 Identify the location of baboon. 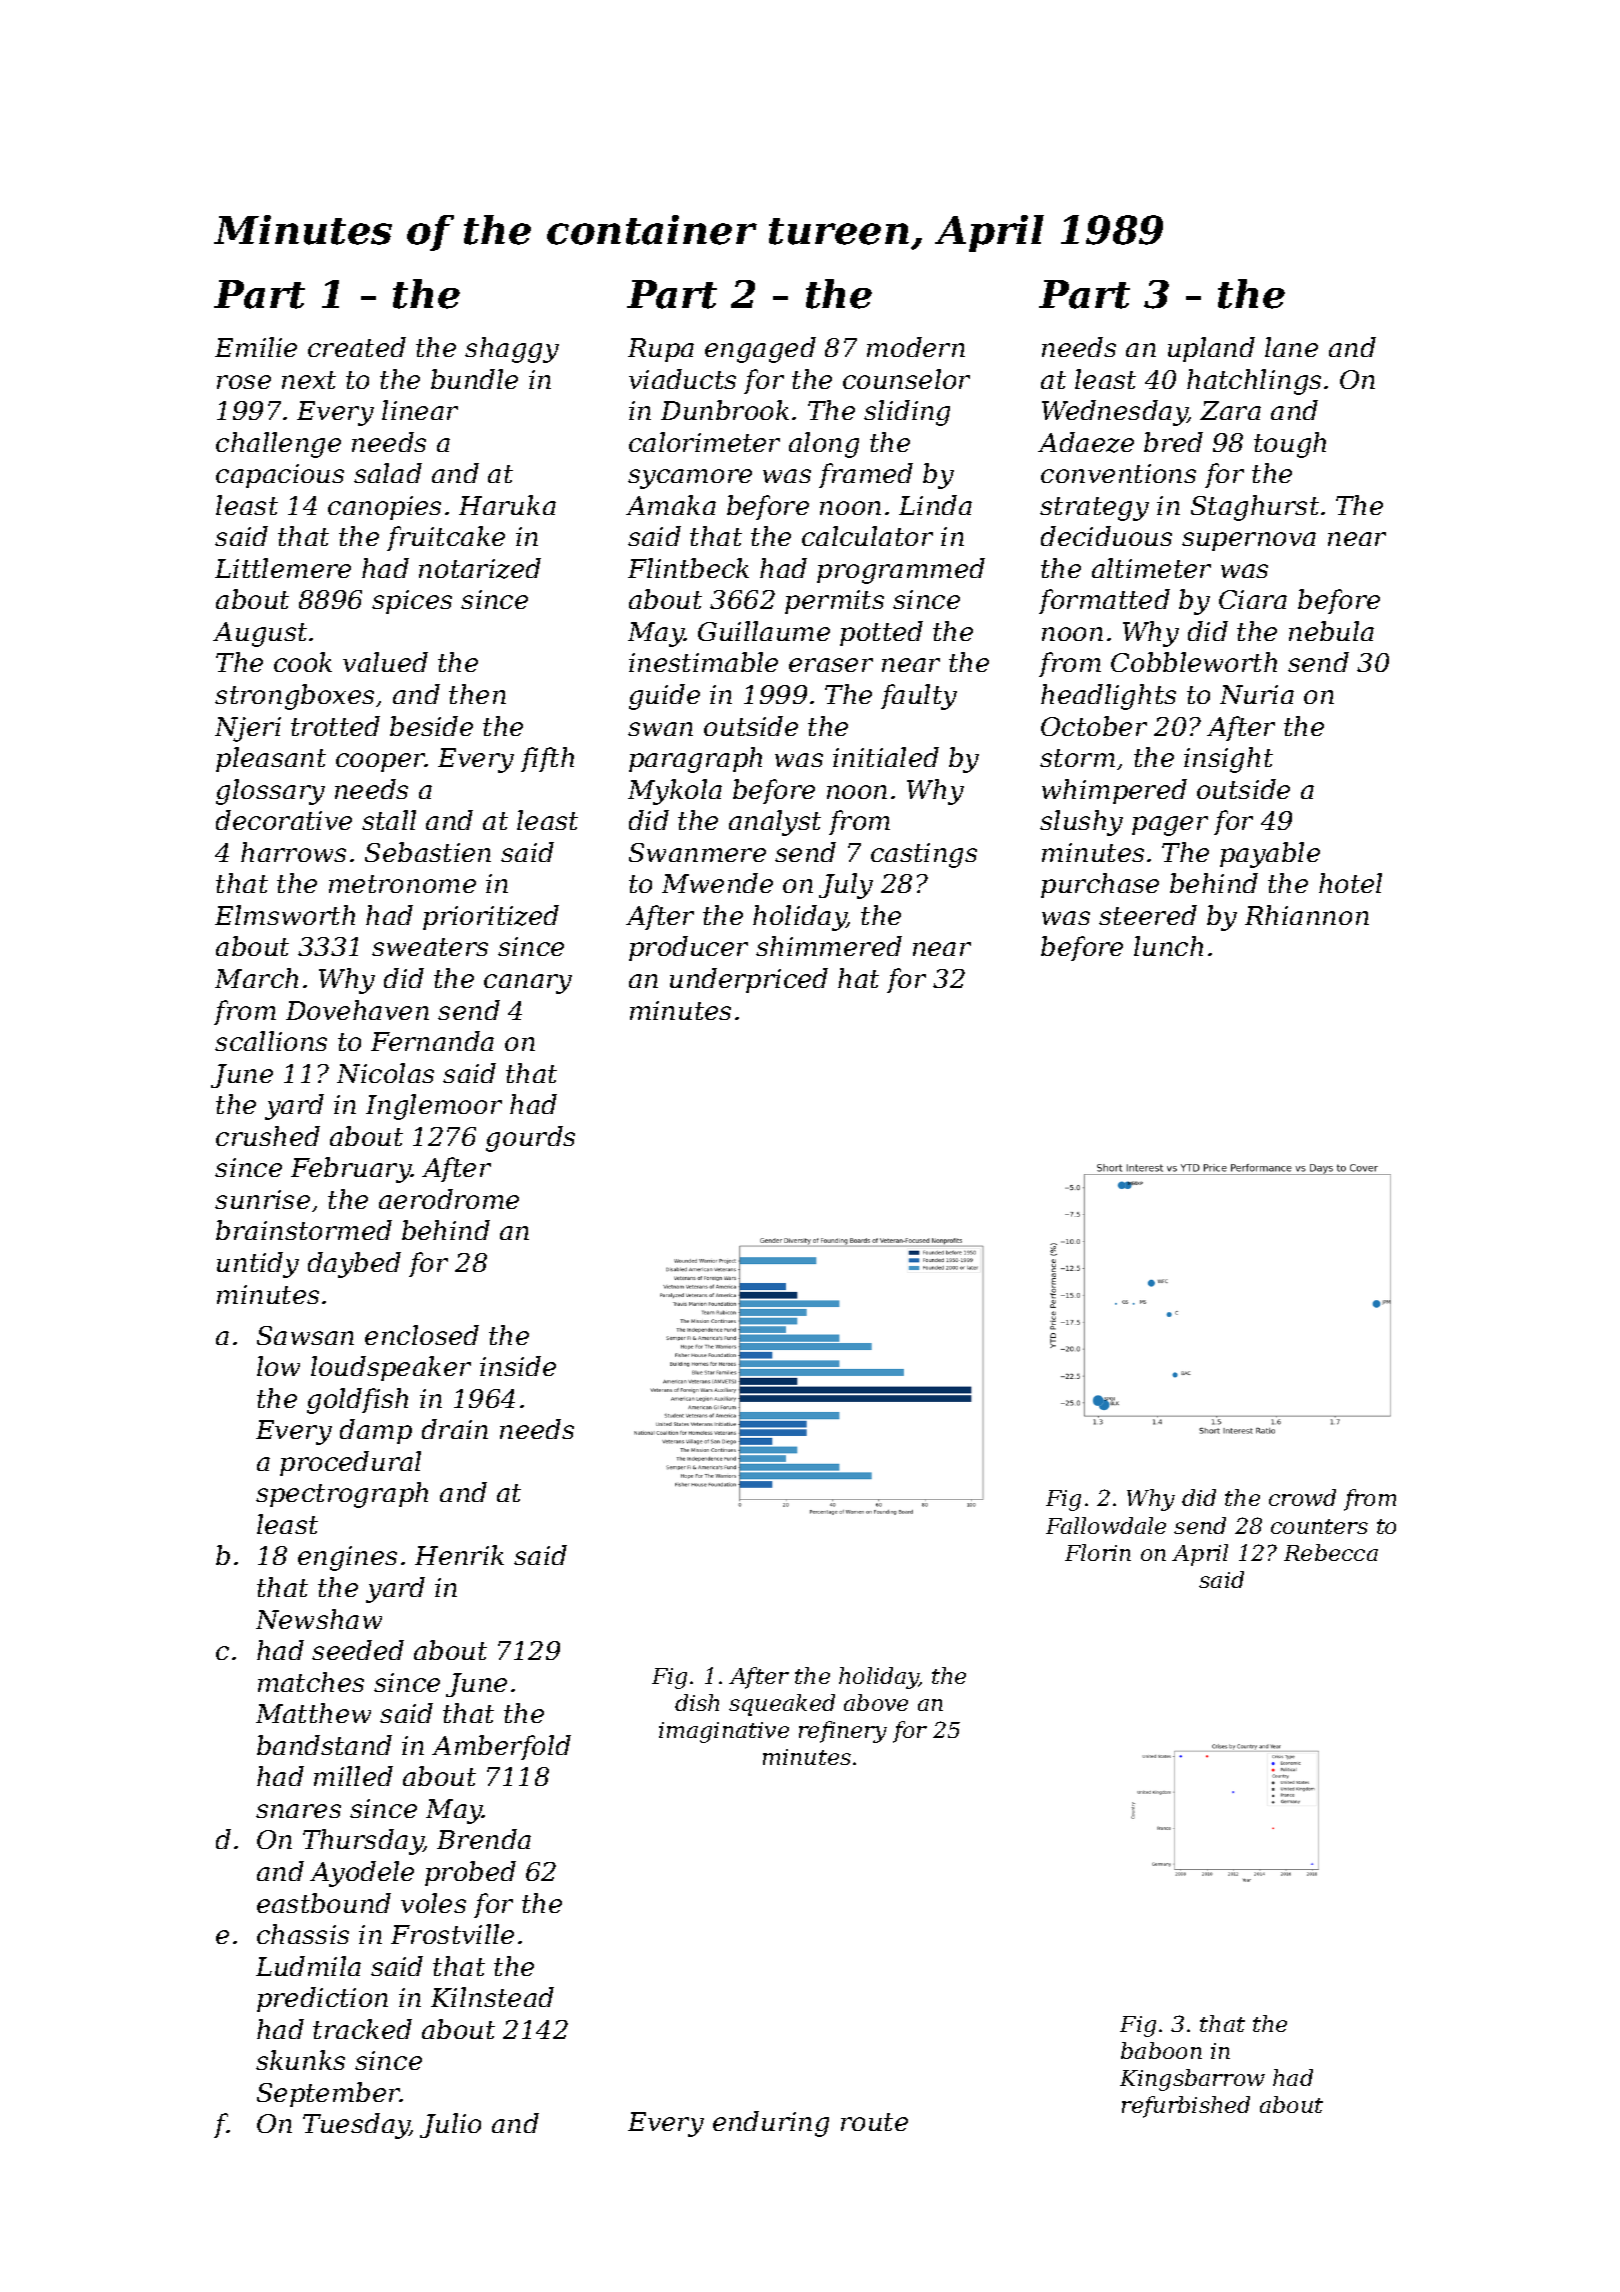
(1161, 2050).
